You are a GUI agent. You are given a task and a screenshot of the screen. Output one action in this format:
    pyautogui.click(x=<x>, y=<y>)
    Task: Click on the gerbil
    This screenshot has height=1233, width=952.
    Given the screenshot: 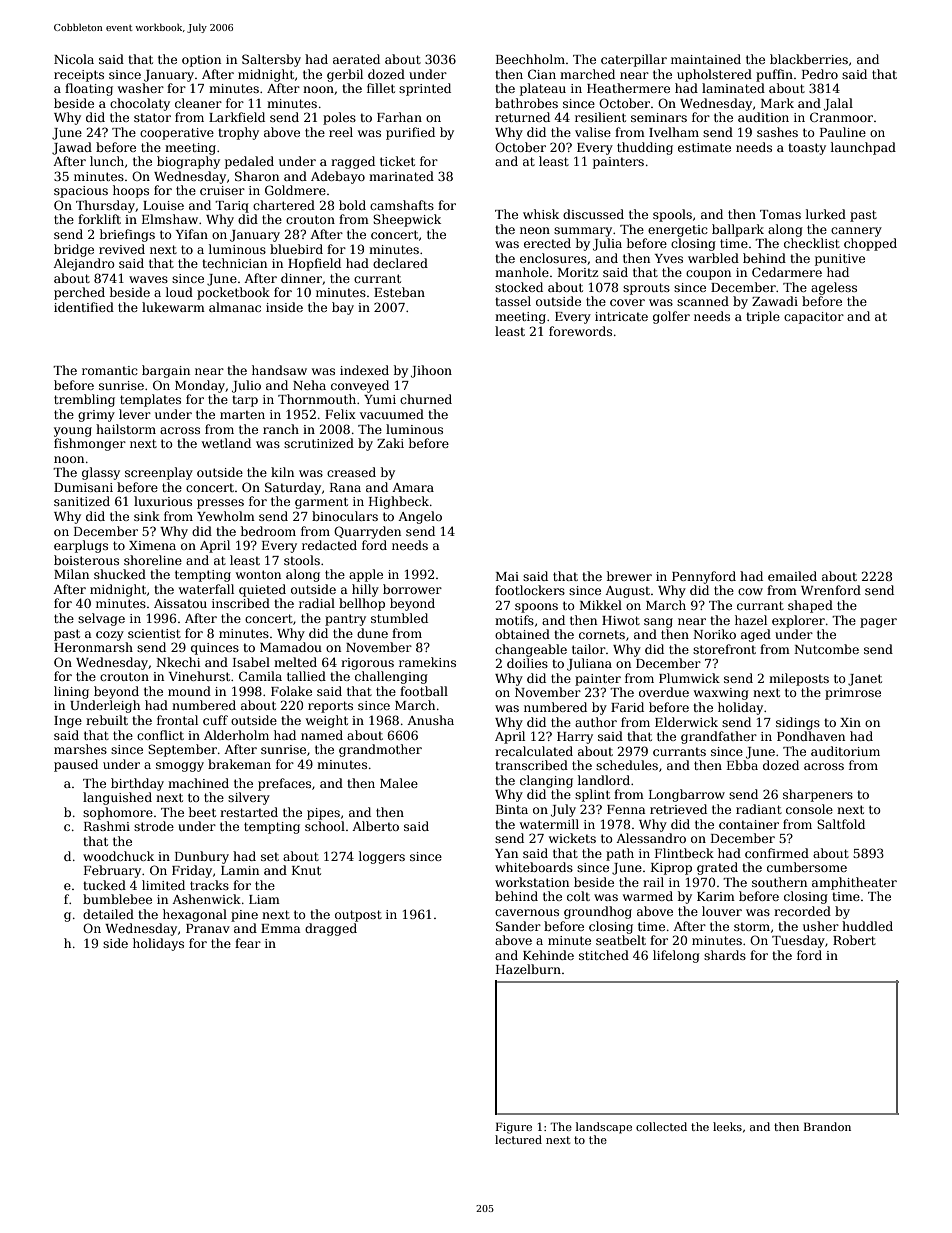 What is the action you would take?
    pyautogui.click(x=345, y=75)
